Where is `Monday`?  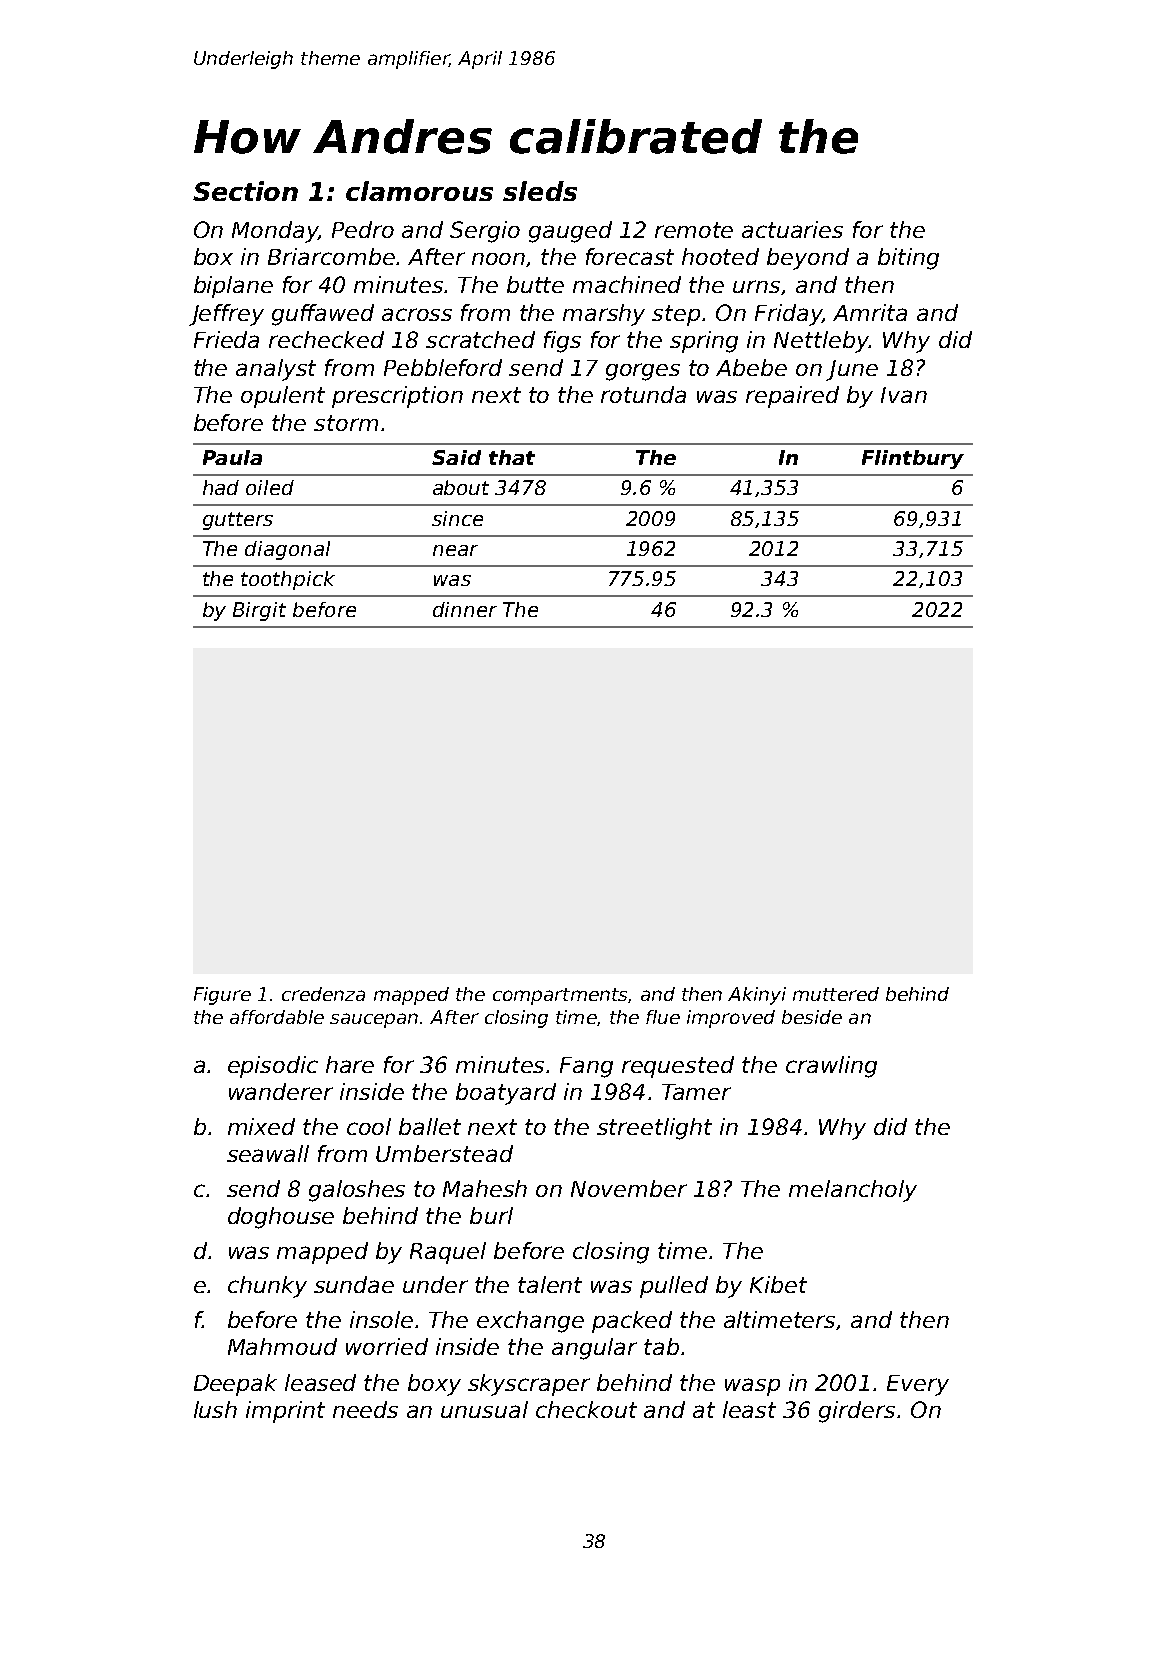 Monday is located at coordinates (275, 232).
